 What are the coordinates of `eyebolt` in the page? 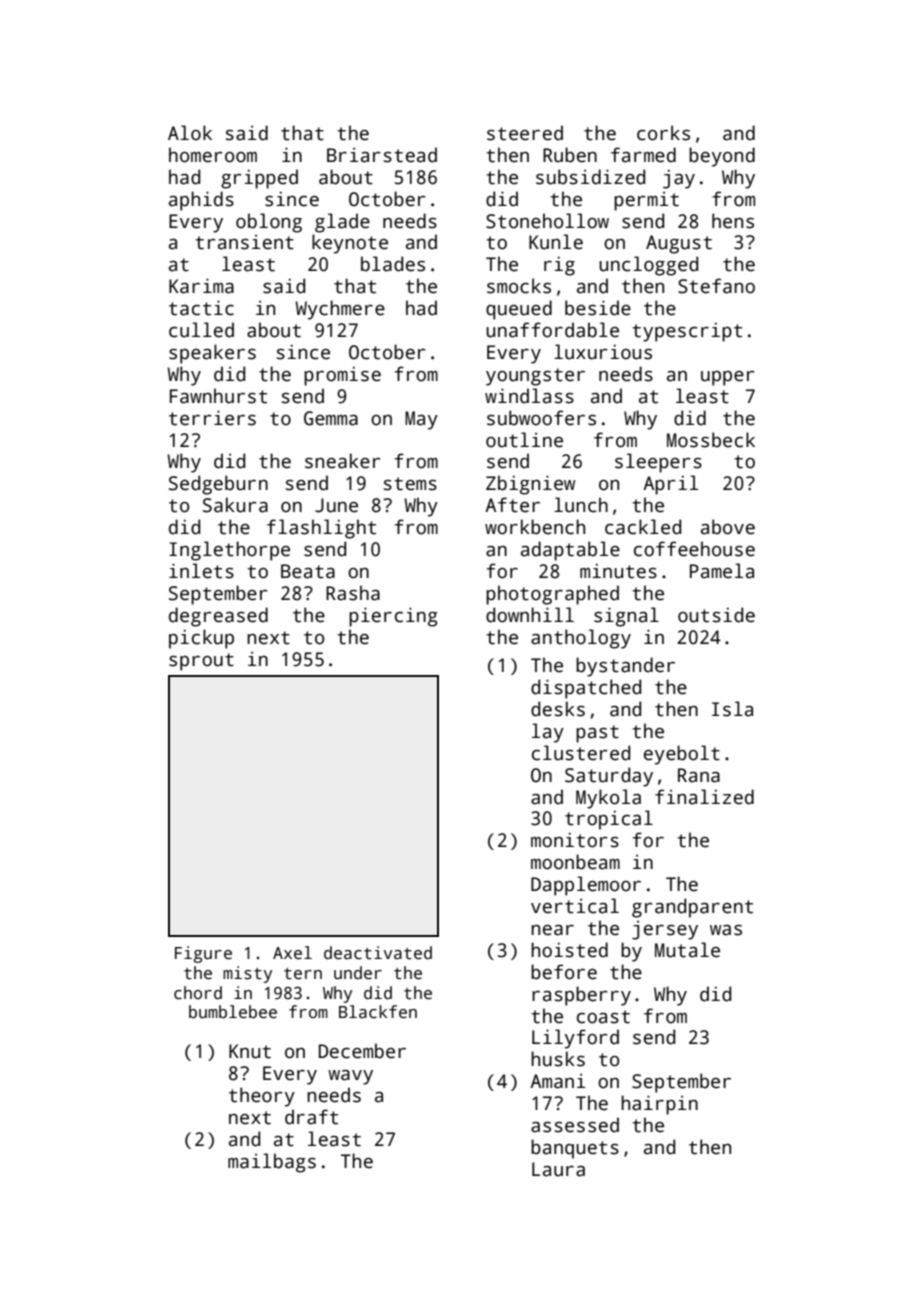 It's located at (682, 755).
